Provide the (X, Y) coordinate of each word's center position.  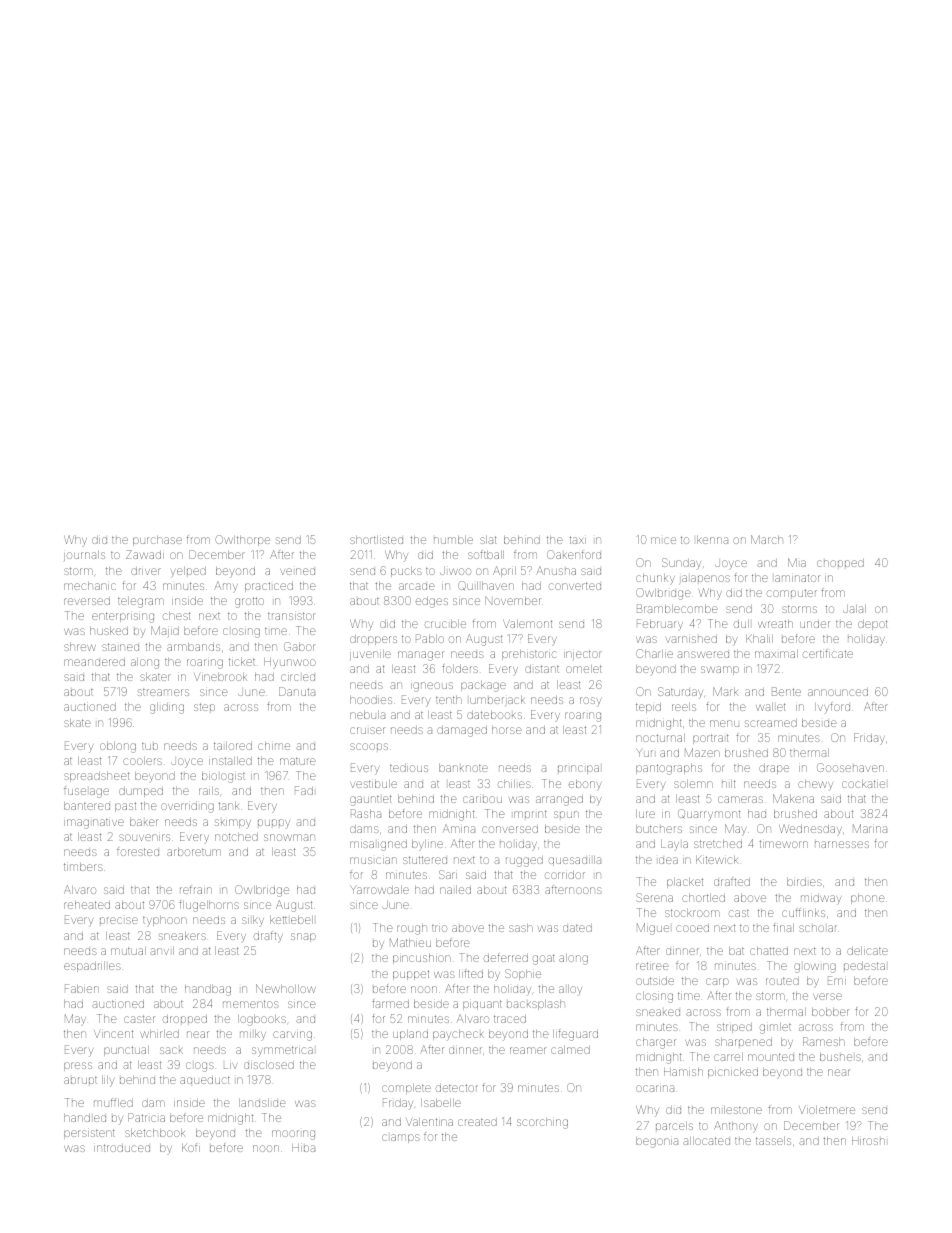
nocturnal (660, 738)
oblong (118, 747)
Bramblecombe (677, 608)
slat (488, 540)
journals (84, 556)
